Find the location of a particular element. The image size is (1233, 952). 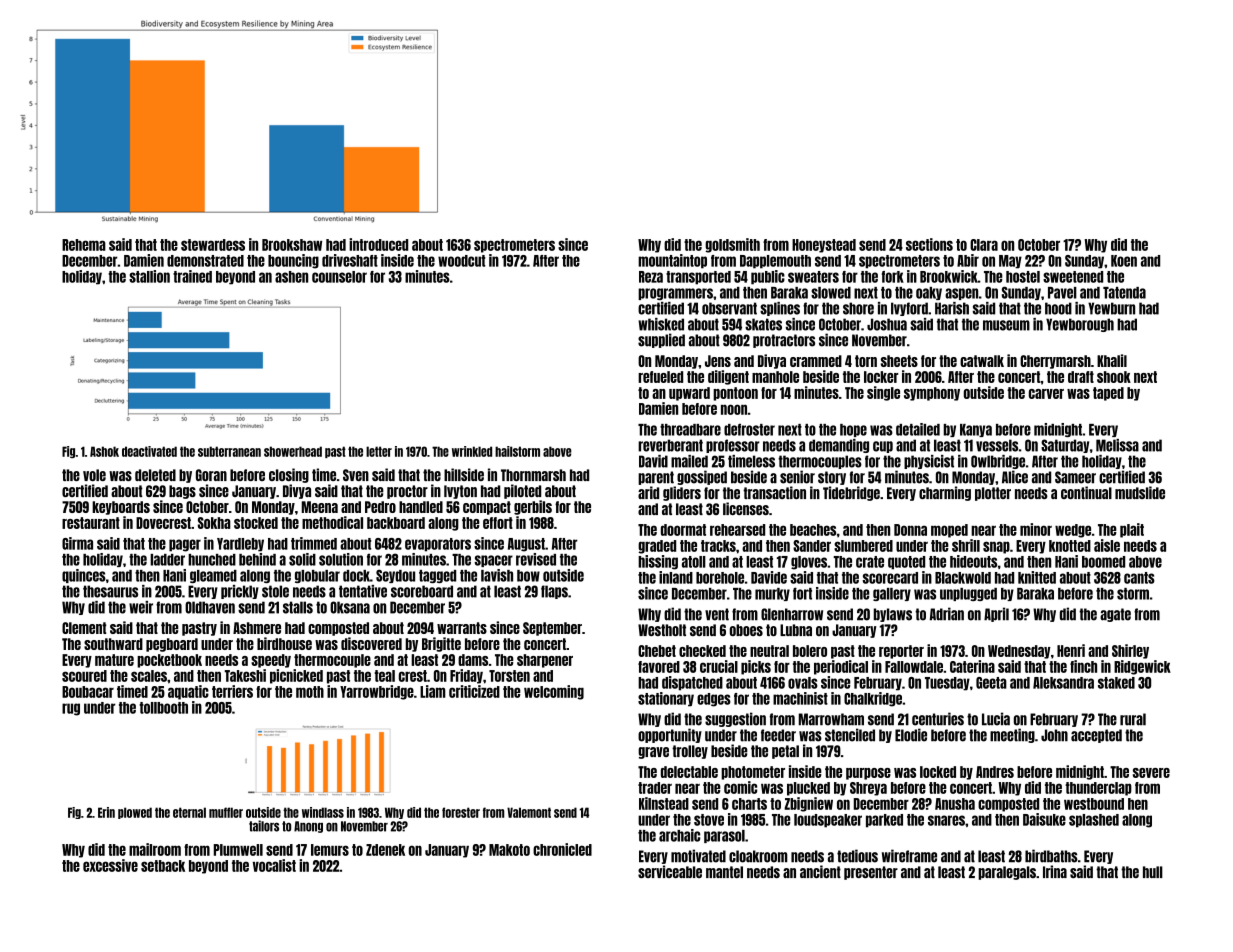

Oldhaven is located at coordinates (210, 607).
